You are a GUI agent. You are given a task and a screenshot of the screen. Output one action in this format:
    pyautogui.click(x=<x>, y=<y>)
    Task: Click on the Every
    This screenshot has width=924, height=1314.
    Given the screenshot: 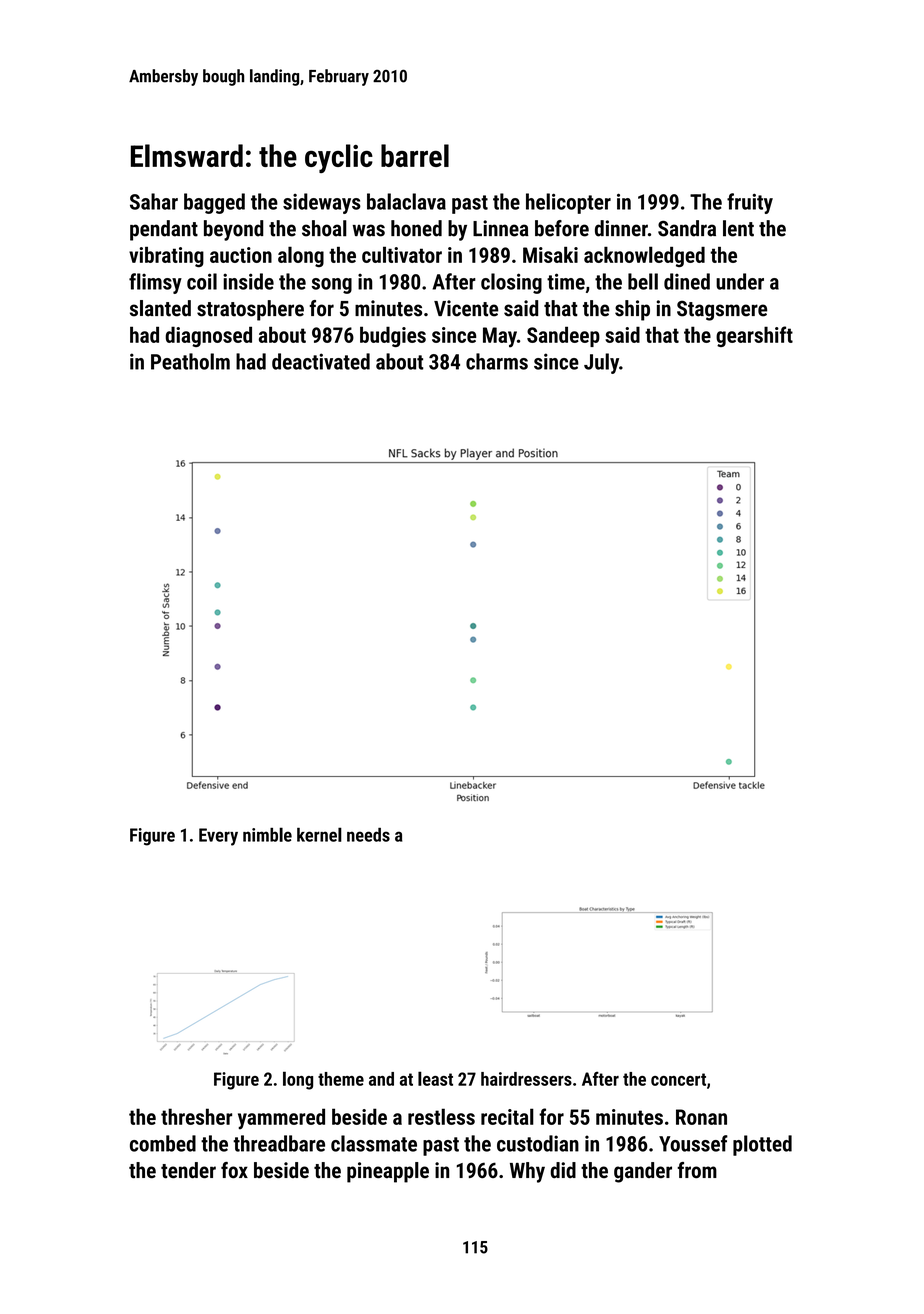 What is the action you would take?
    pyautogui.click(x=218, y=837)
